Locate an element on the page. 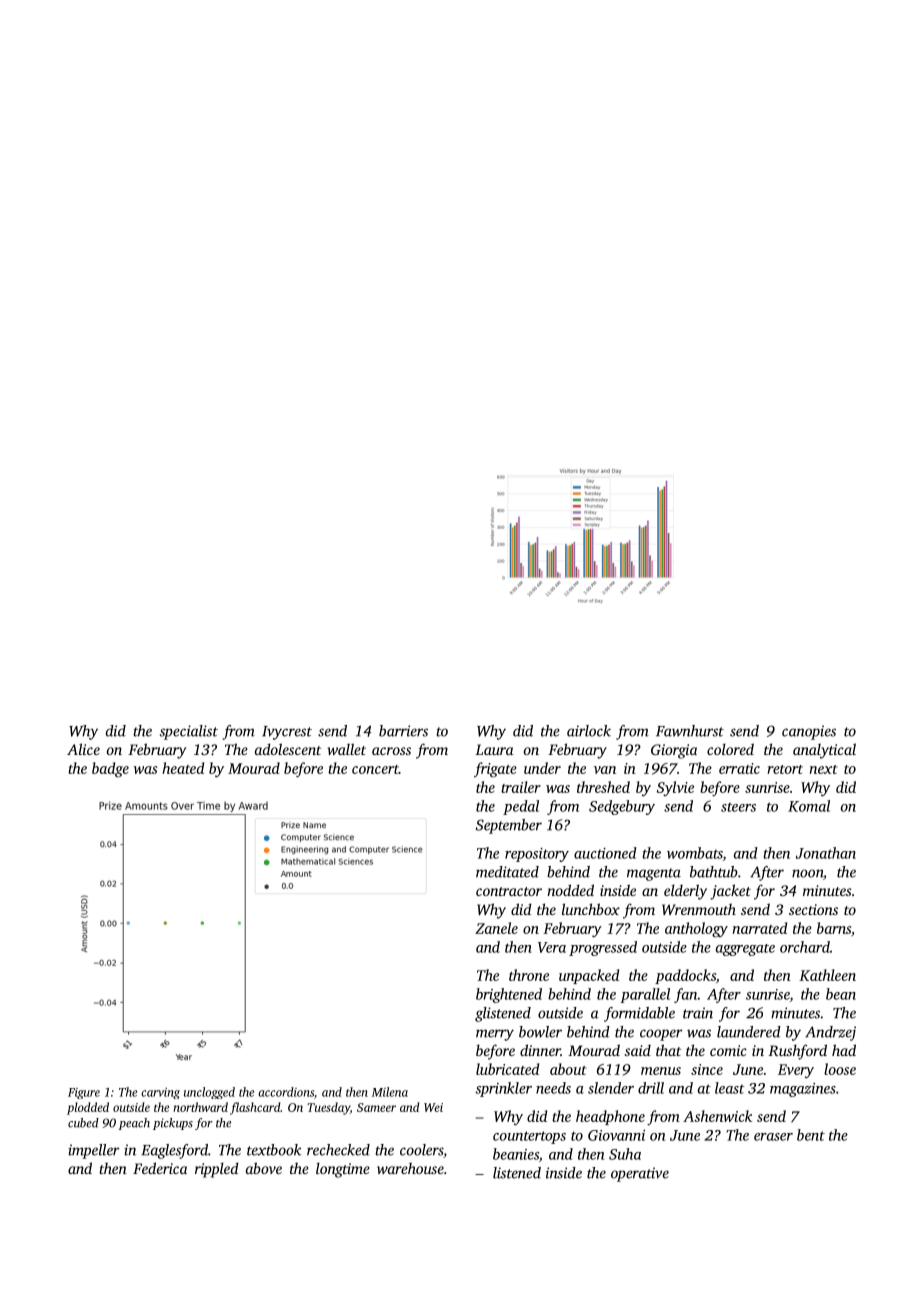 This image has height=1311, width=924. concert is located at coordinates (375, 769).
